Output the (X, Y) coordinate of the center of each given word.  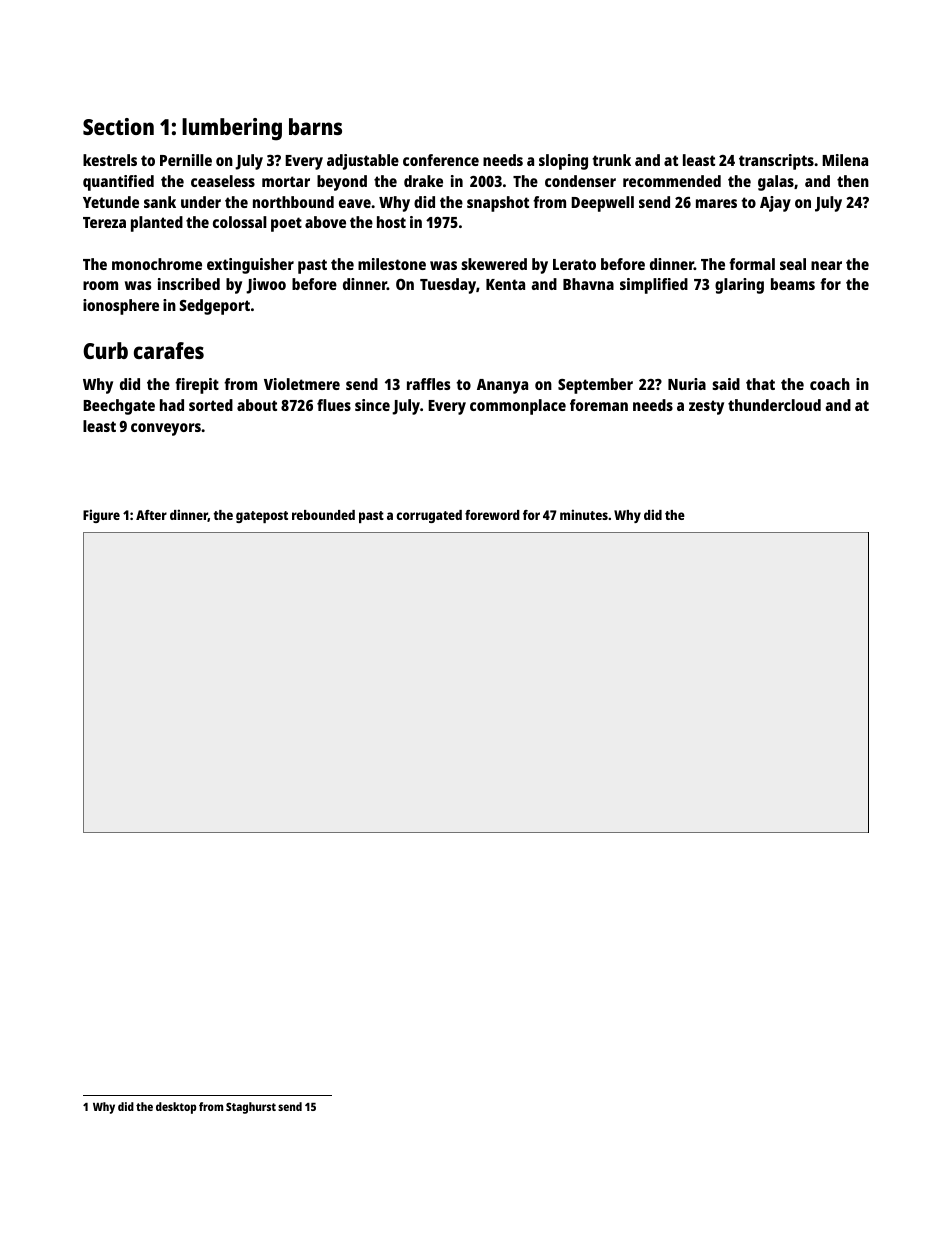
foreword (492, 515)
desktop (176, 1108)
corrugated (429, 516)
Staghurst (251, 1108)
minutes (584, 514)
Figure (101, 516)
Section (118, 126)
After (151, 515)
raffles (428, 384)
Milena (845, 160)
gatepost (262, 517)
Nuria (687, 384)
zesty (706, 407)
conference (441, 160)
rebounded (323, 515)
